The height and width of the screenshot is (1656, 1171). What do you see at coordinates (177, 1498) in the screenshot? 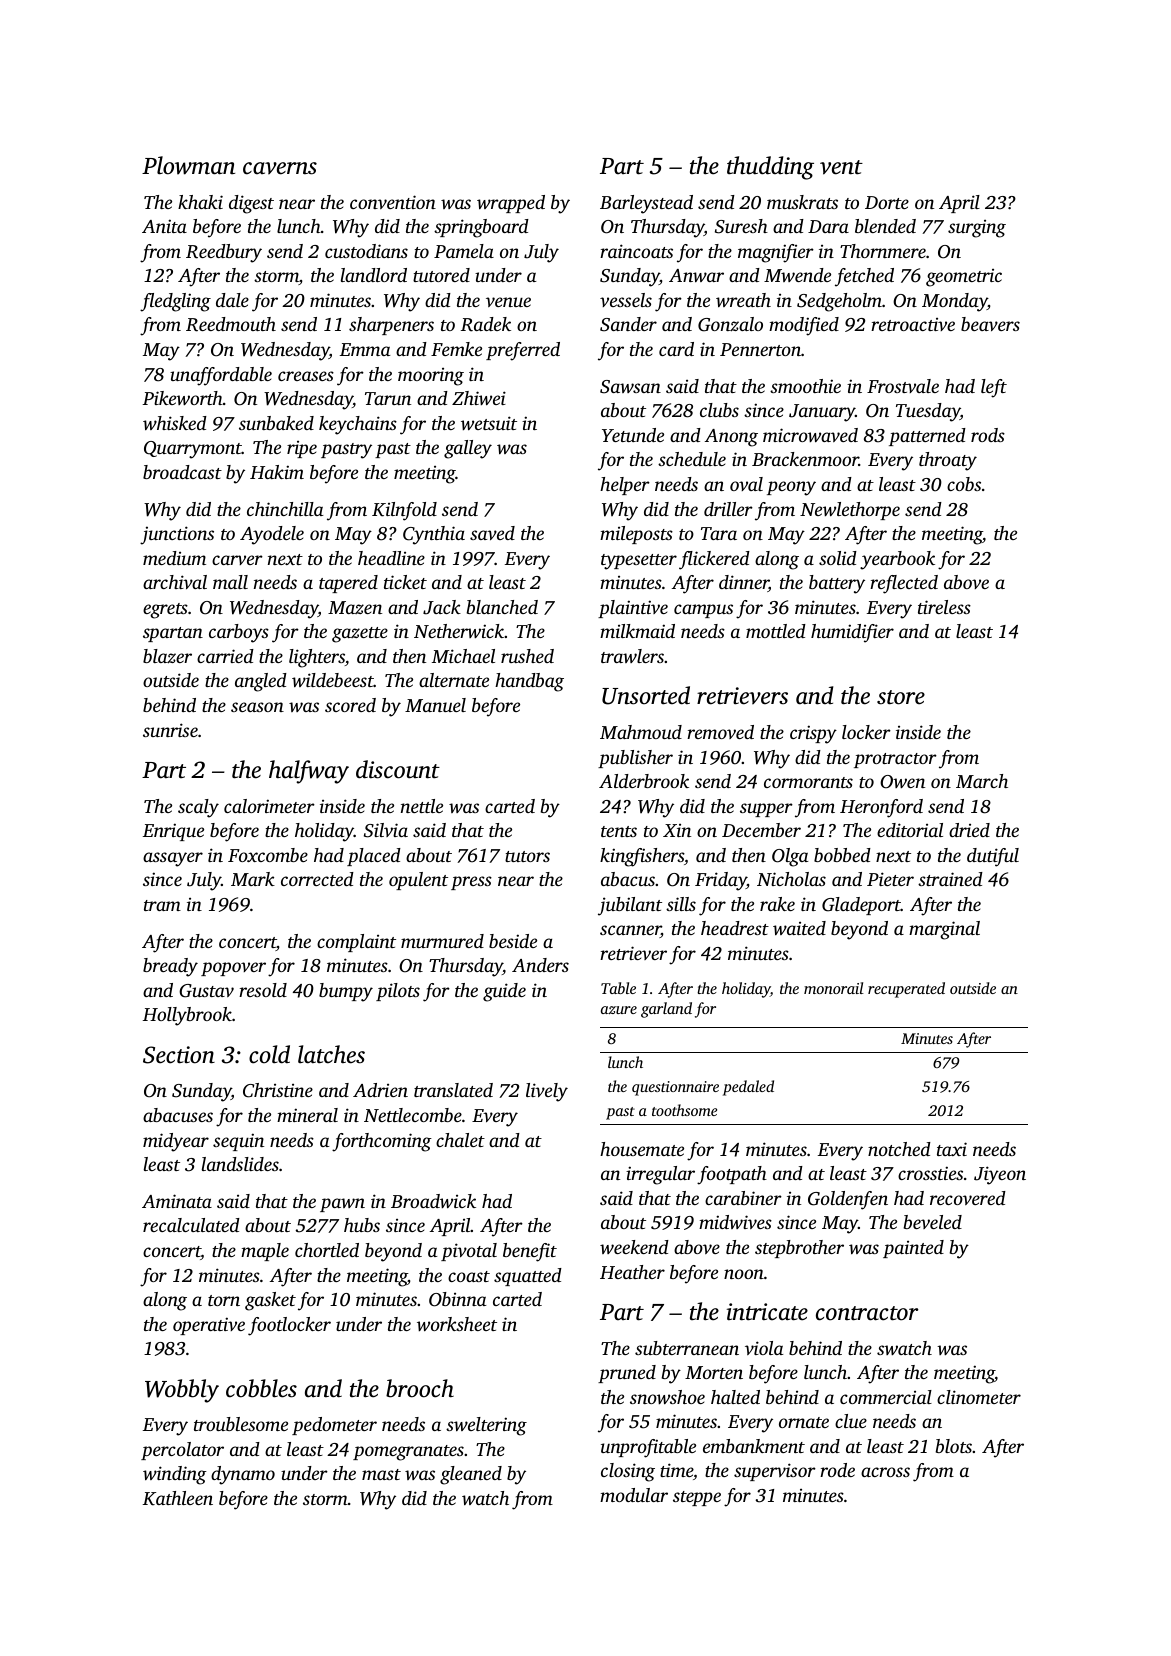
I see `Kathleen` at bounding box center [177, 1498].
